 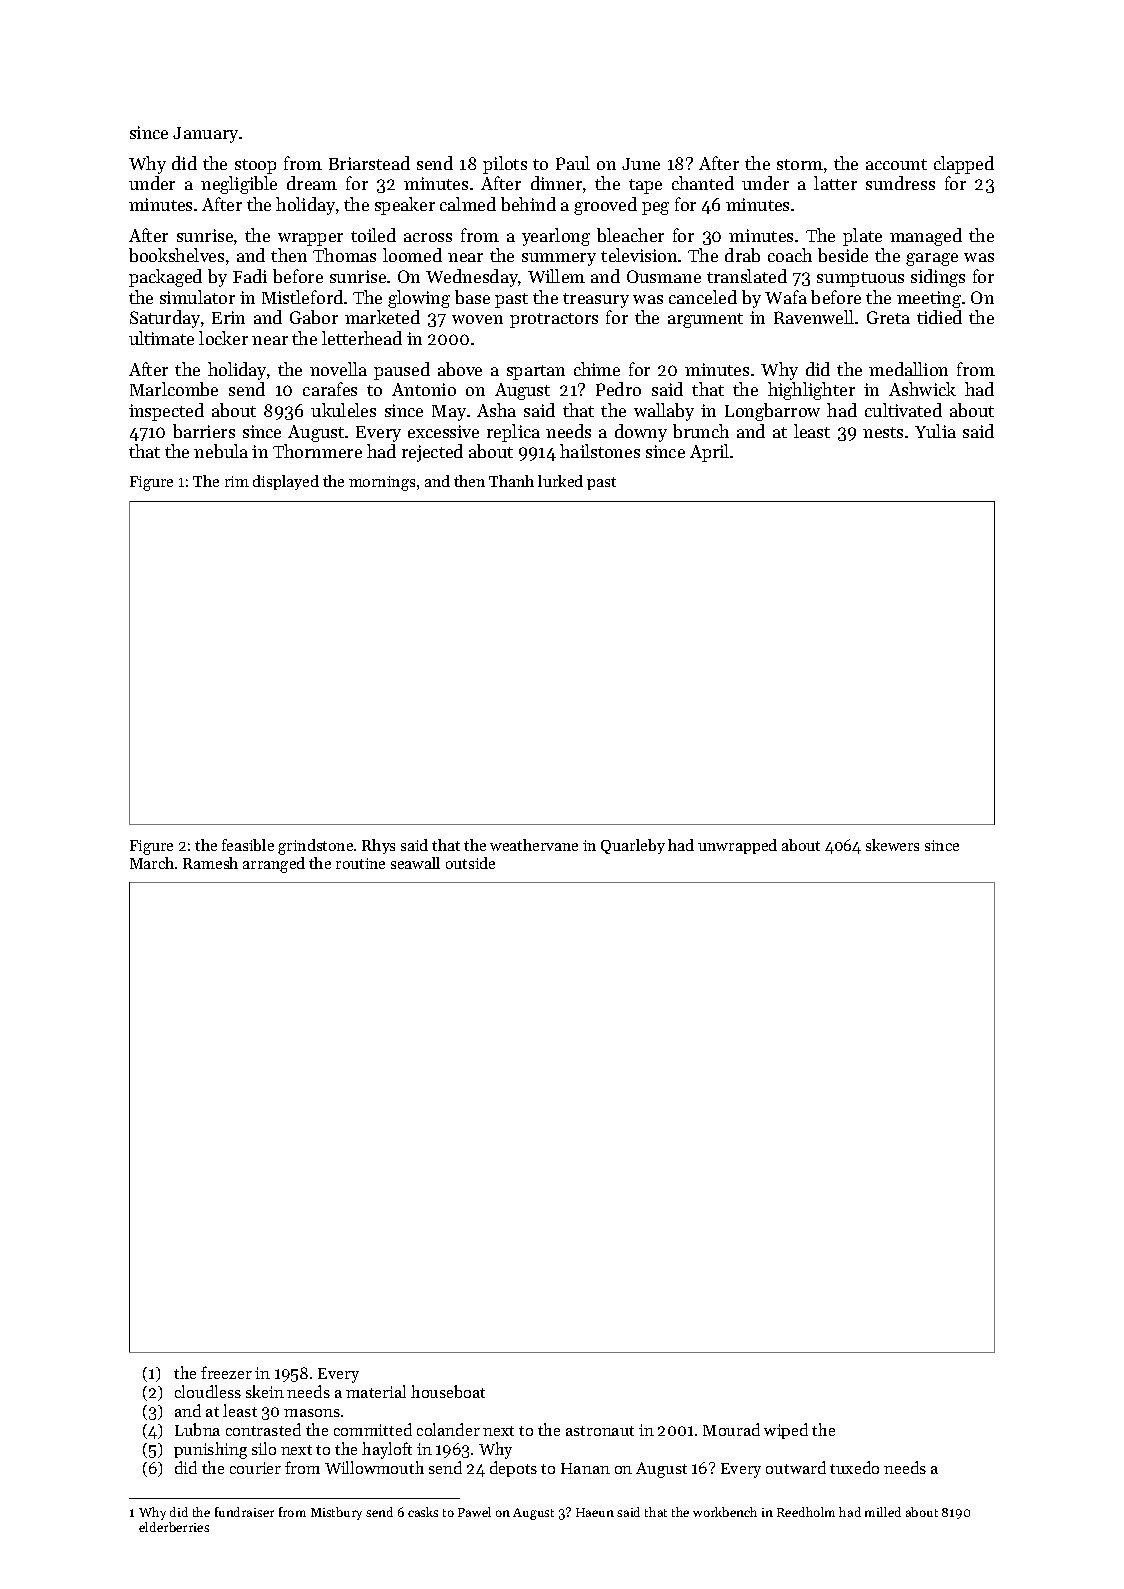 What do you see at coordinates (174, 1527) in the page?
I see `elderberries` at bounding box center [174, 1527].
